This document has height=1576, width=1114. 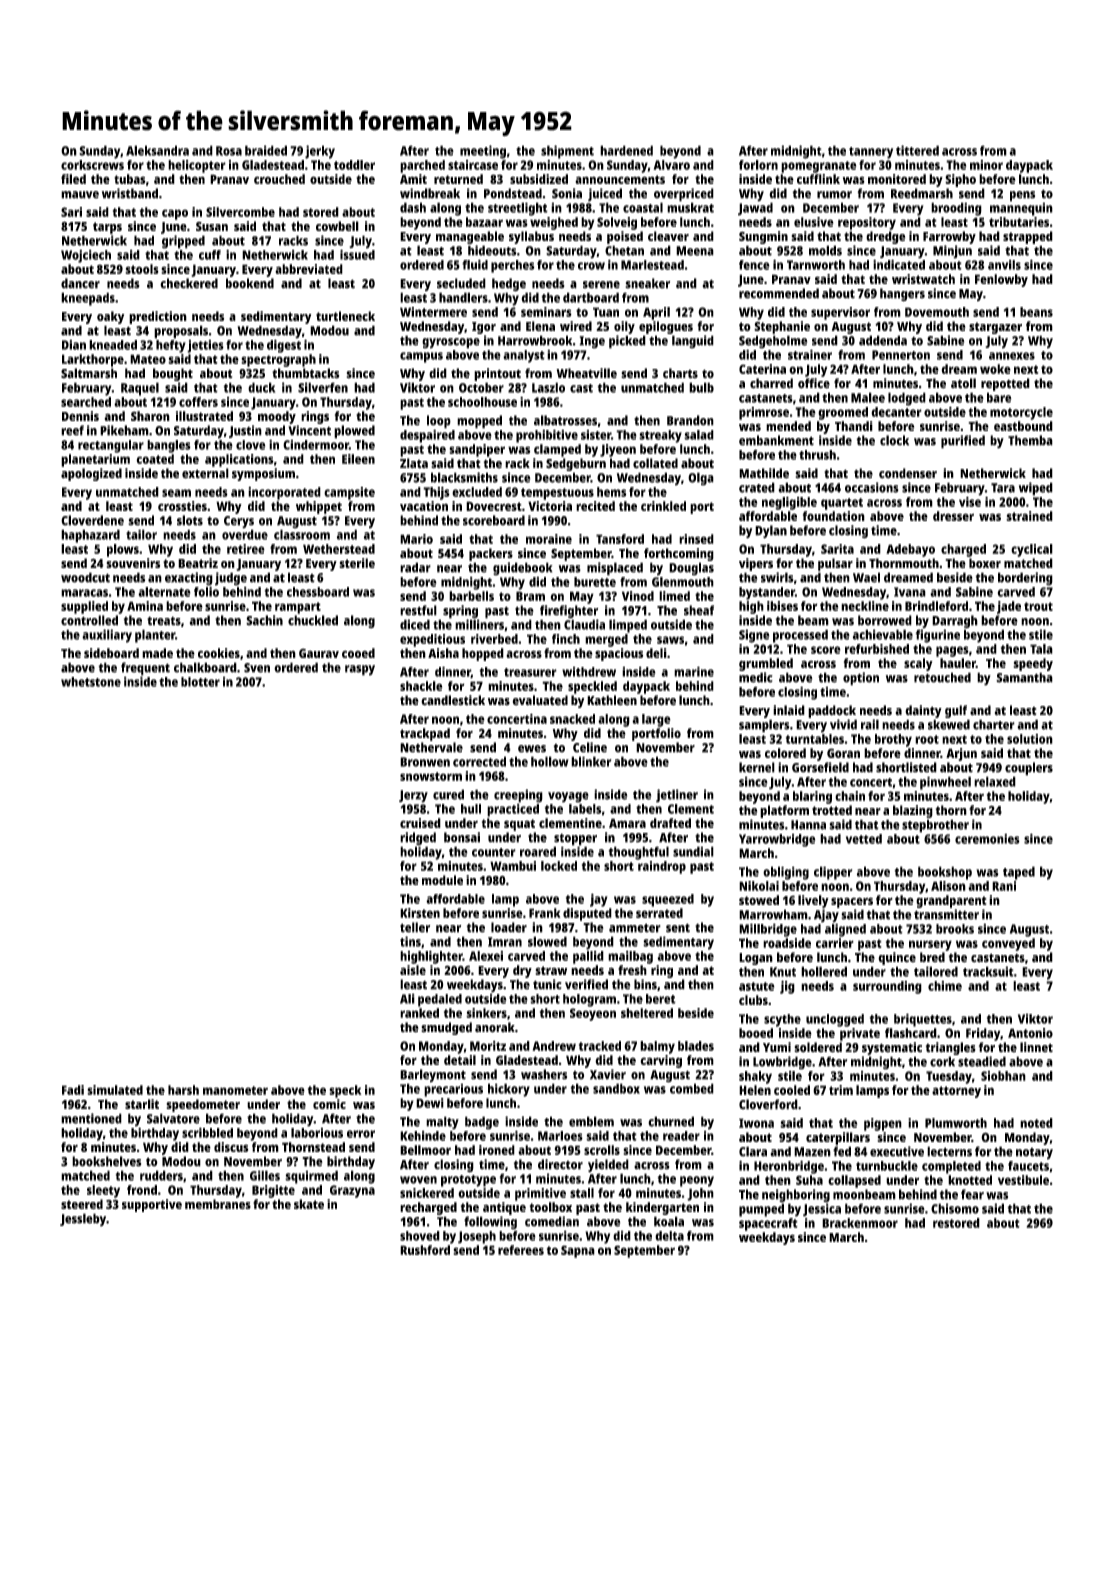 I want to click on Tansford, so click(x=620, y=539).
